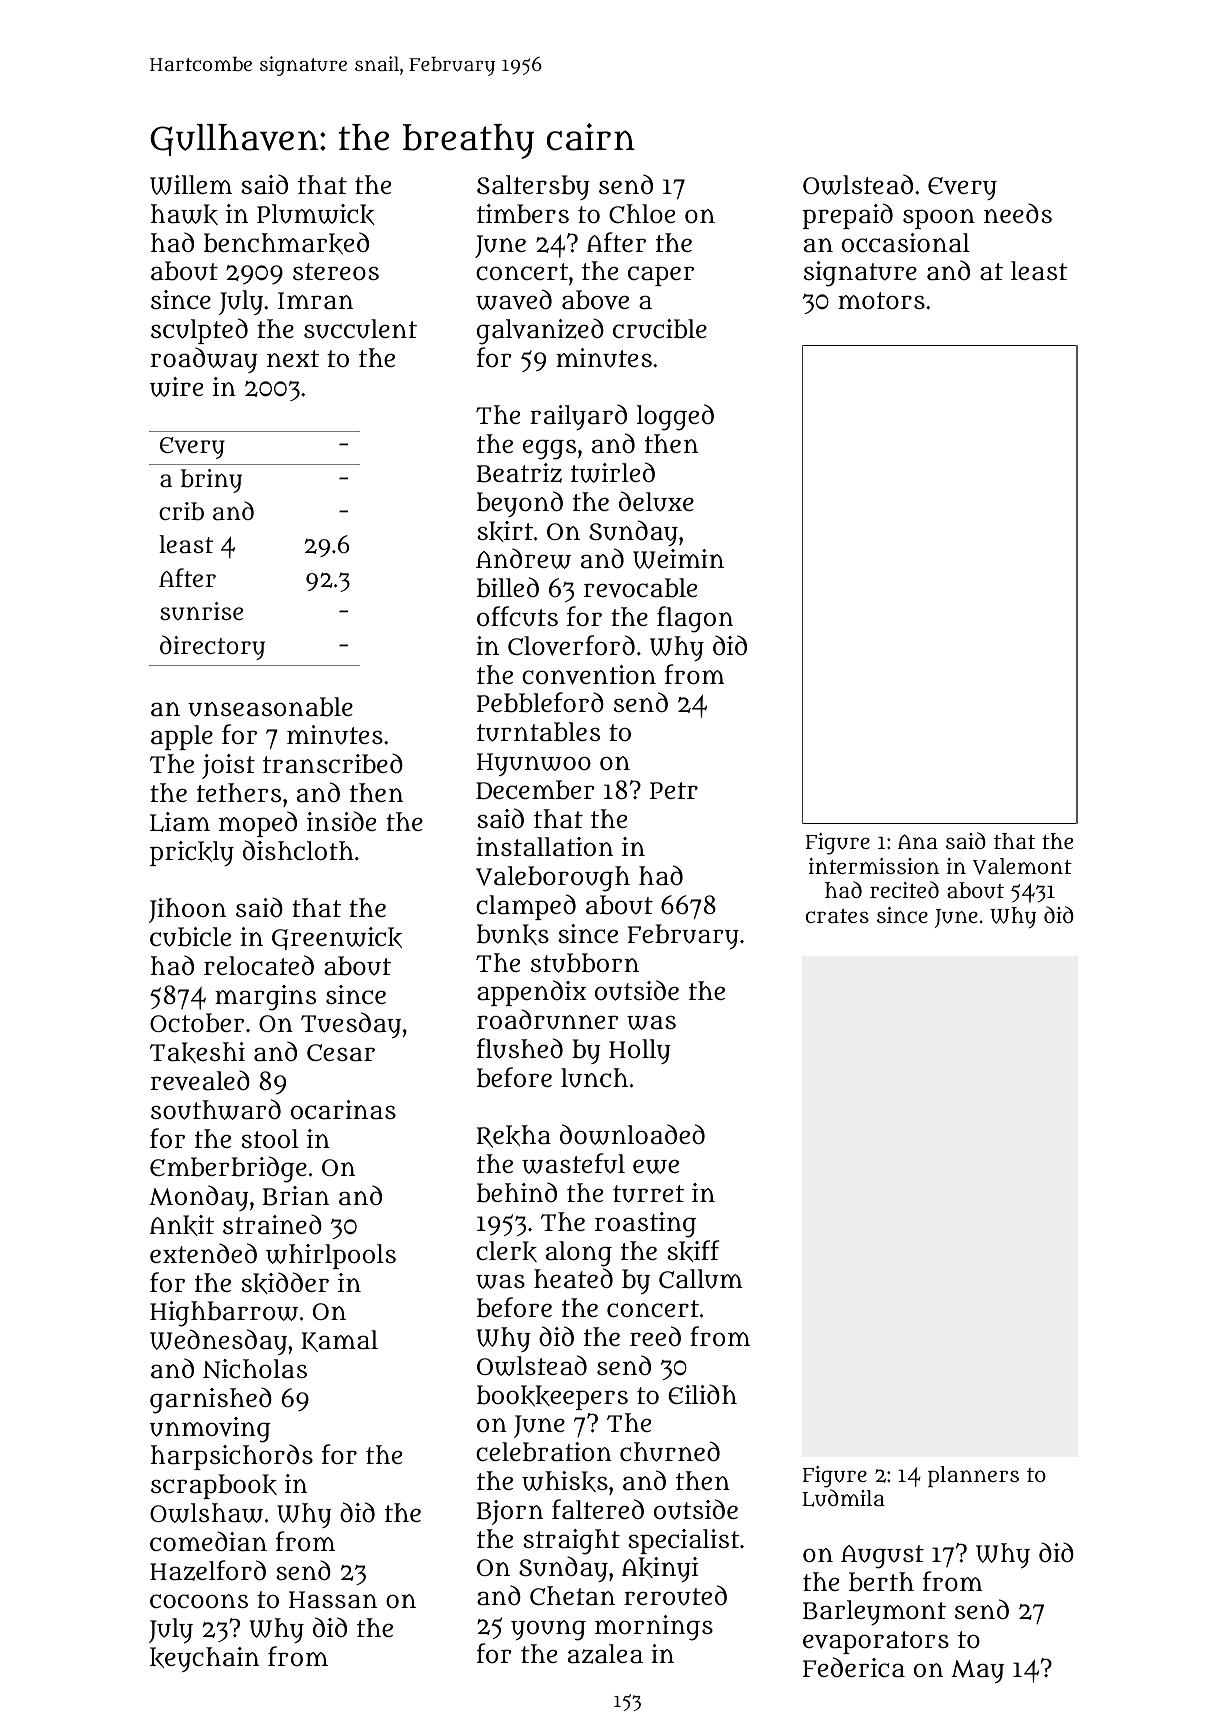 Image resolution: width=1227 pixels, height=1735 pixels. What do you see at coordinates (214, 1486) in the screenshot?
I see `scrapbook` at bounding box center [214, 1486].
